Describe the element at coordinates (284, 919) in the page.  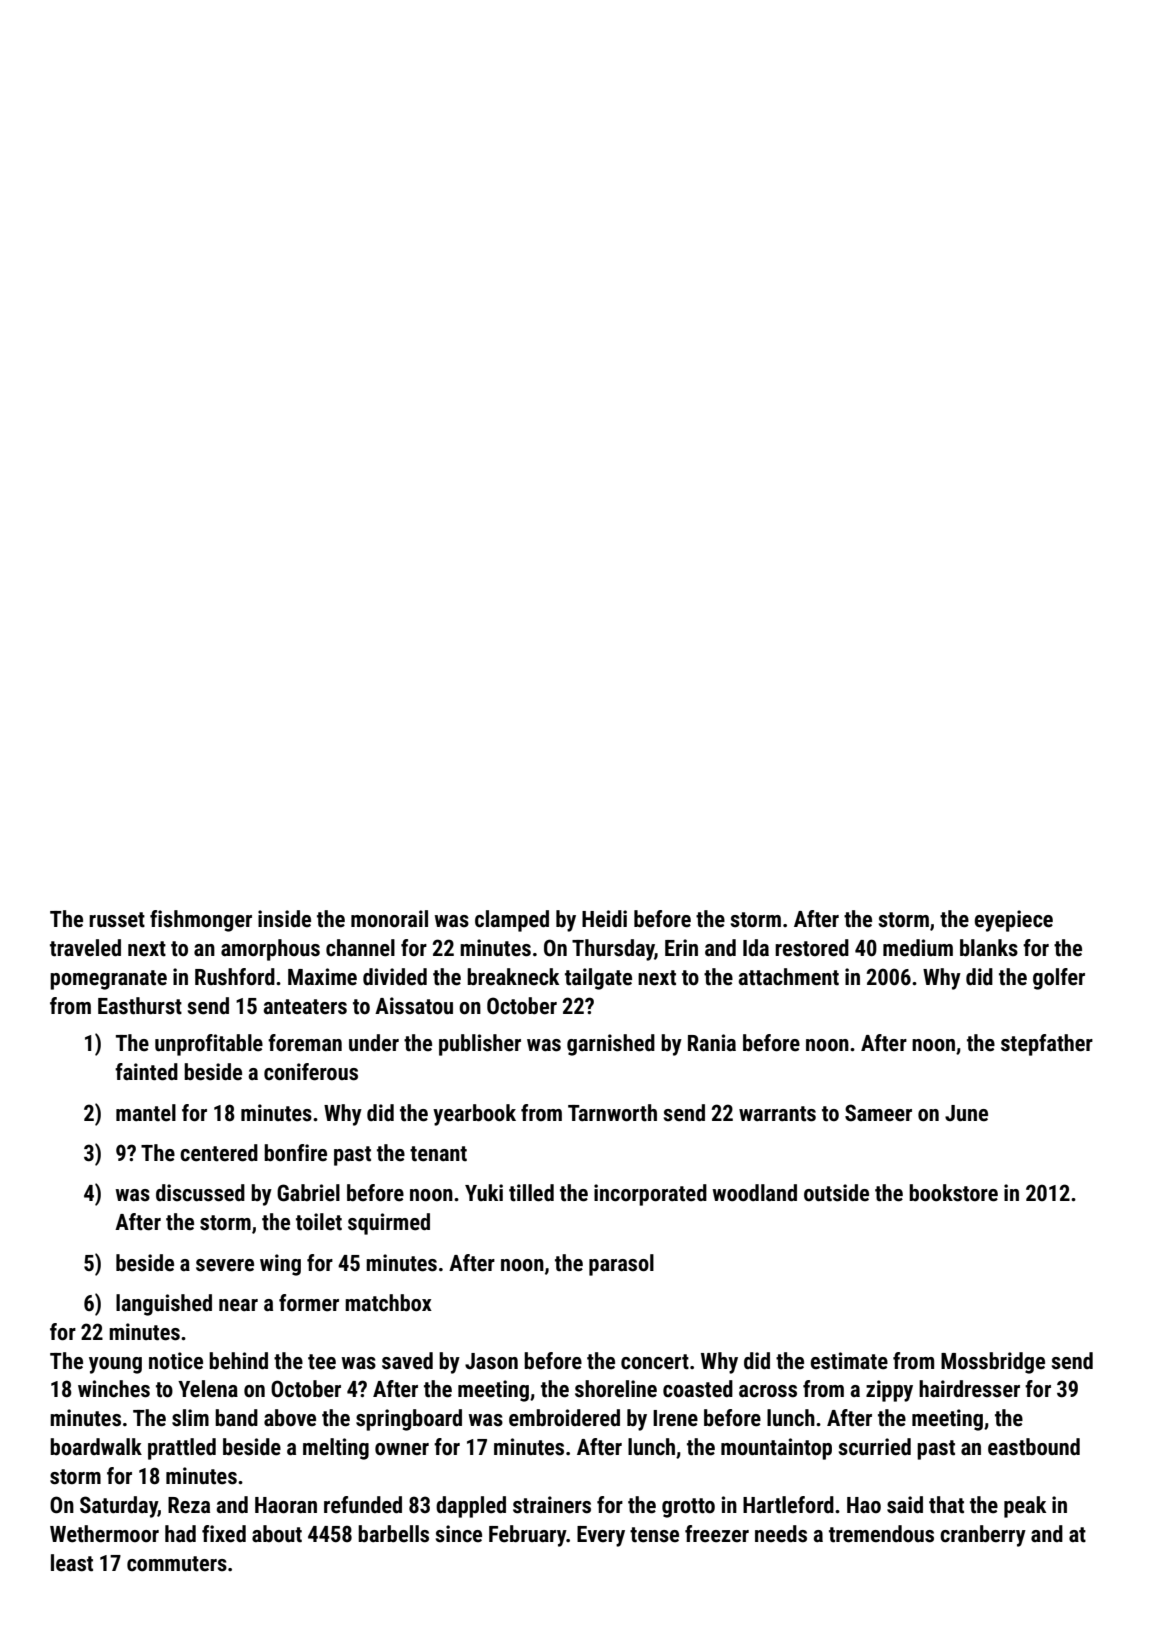
I see `inside` at that location.
